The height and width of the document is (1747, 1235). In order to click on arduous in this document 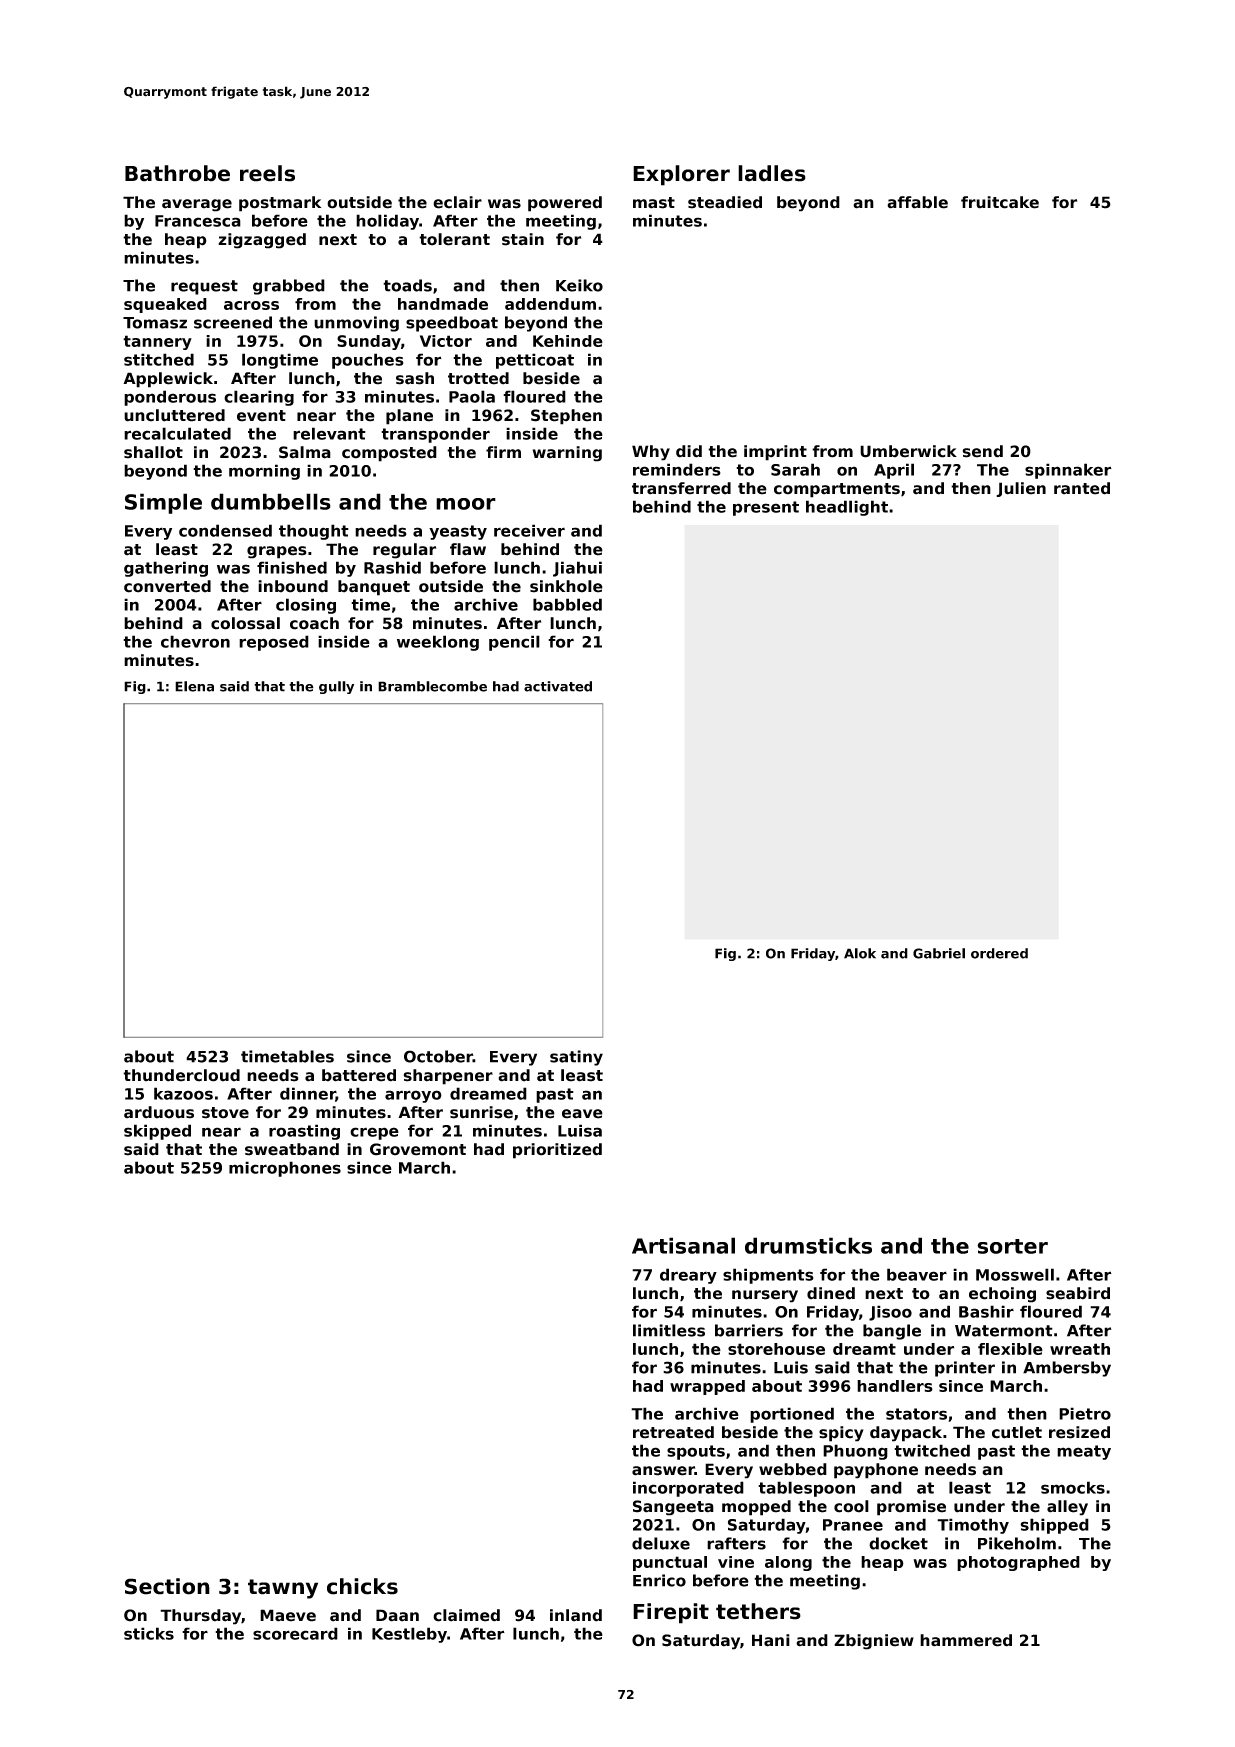, I will do `click(159, 1112)`.
